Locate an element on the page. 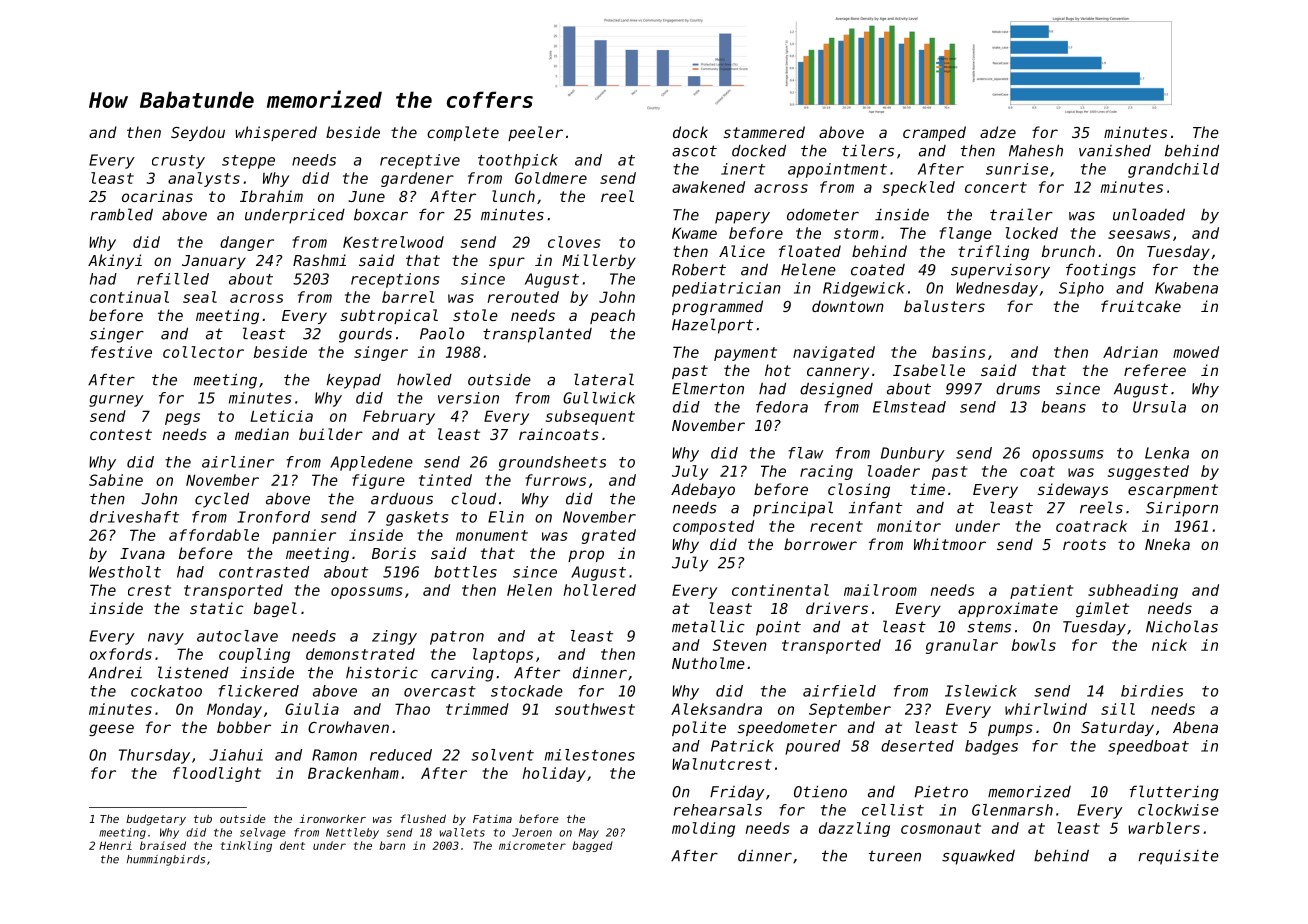 The width and height of the image is (1308, 924). vanished is located at coordinates (1115, 151).
